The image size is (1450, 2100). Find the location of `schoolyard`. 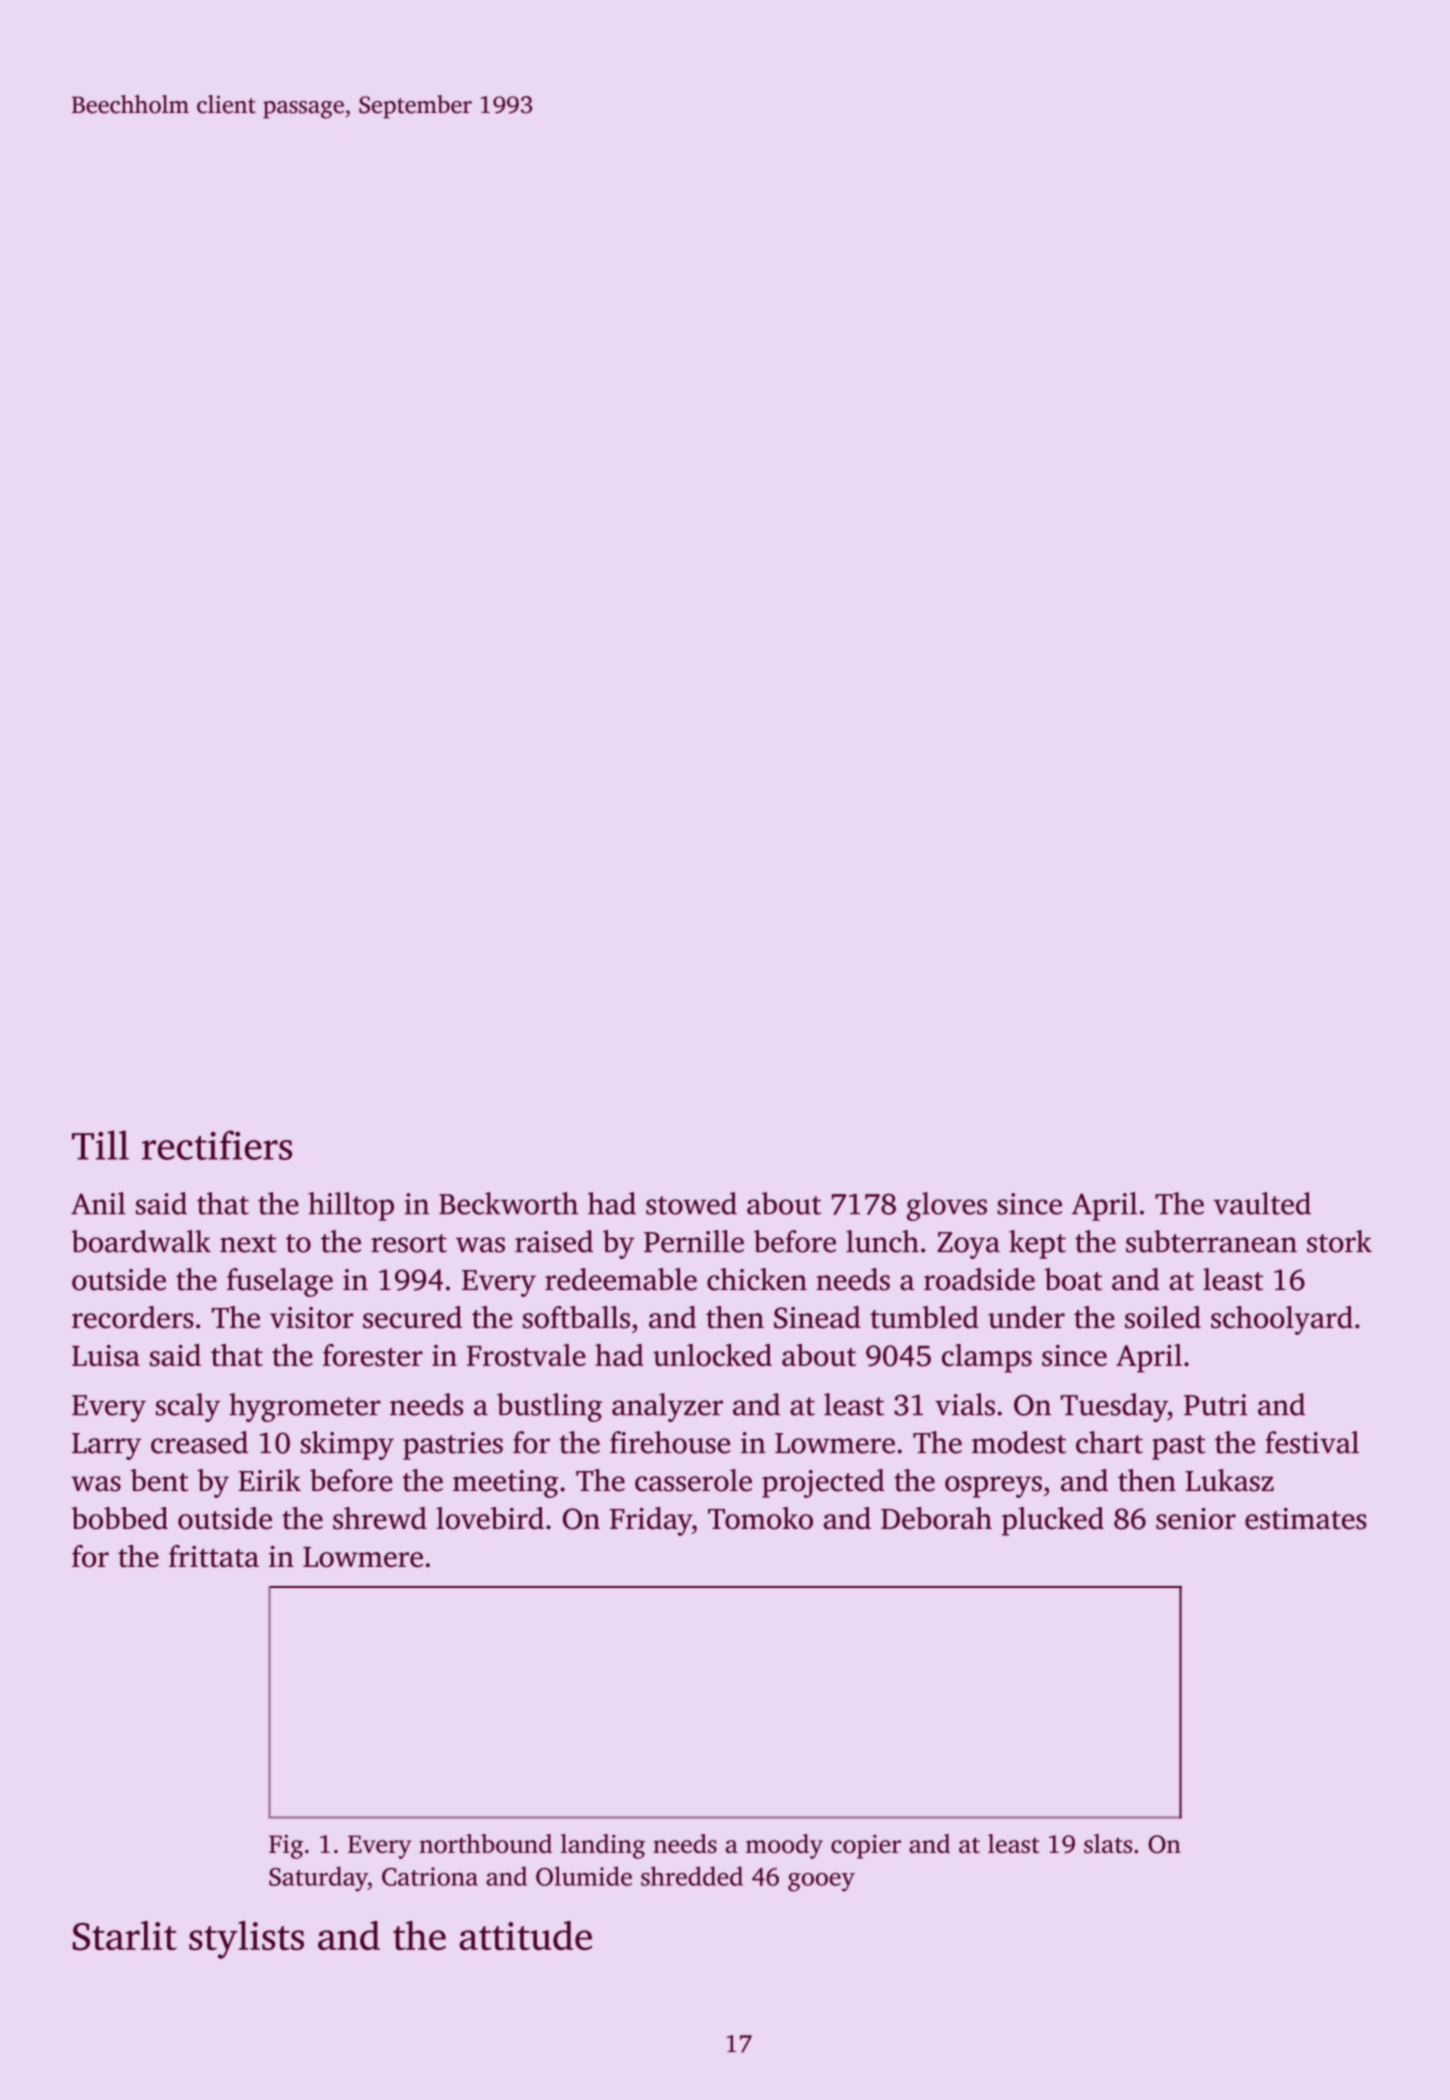

schoolyard is located at coordinates (1282, 1320).
